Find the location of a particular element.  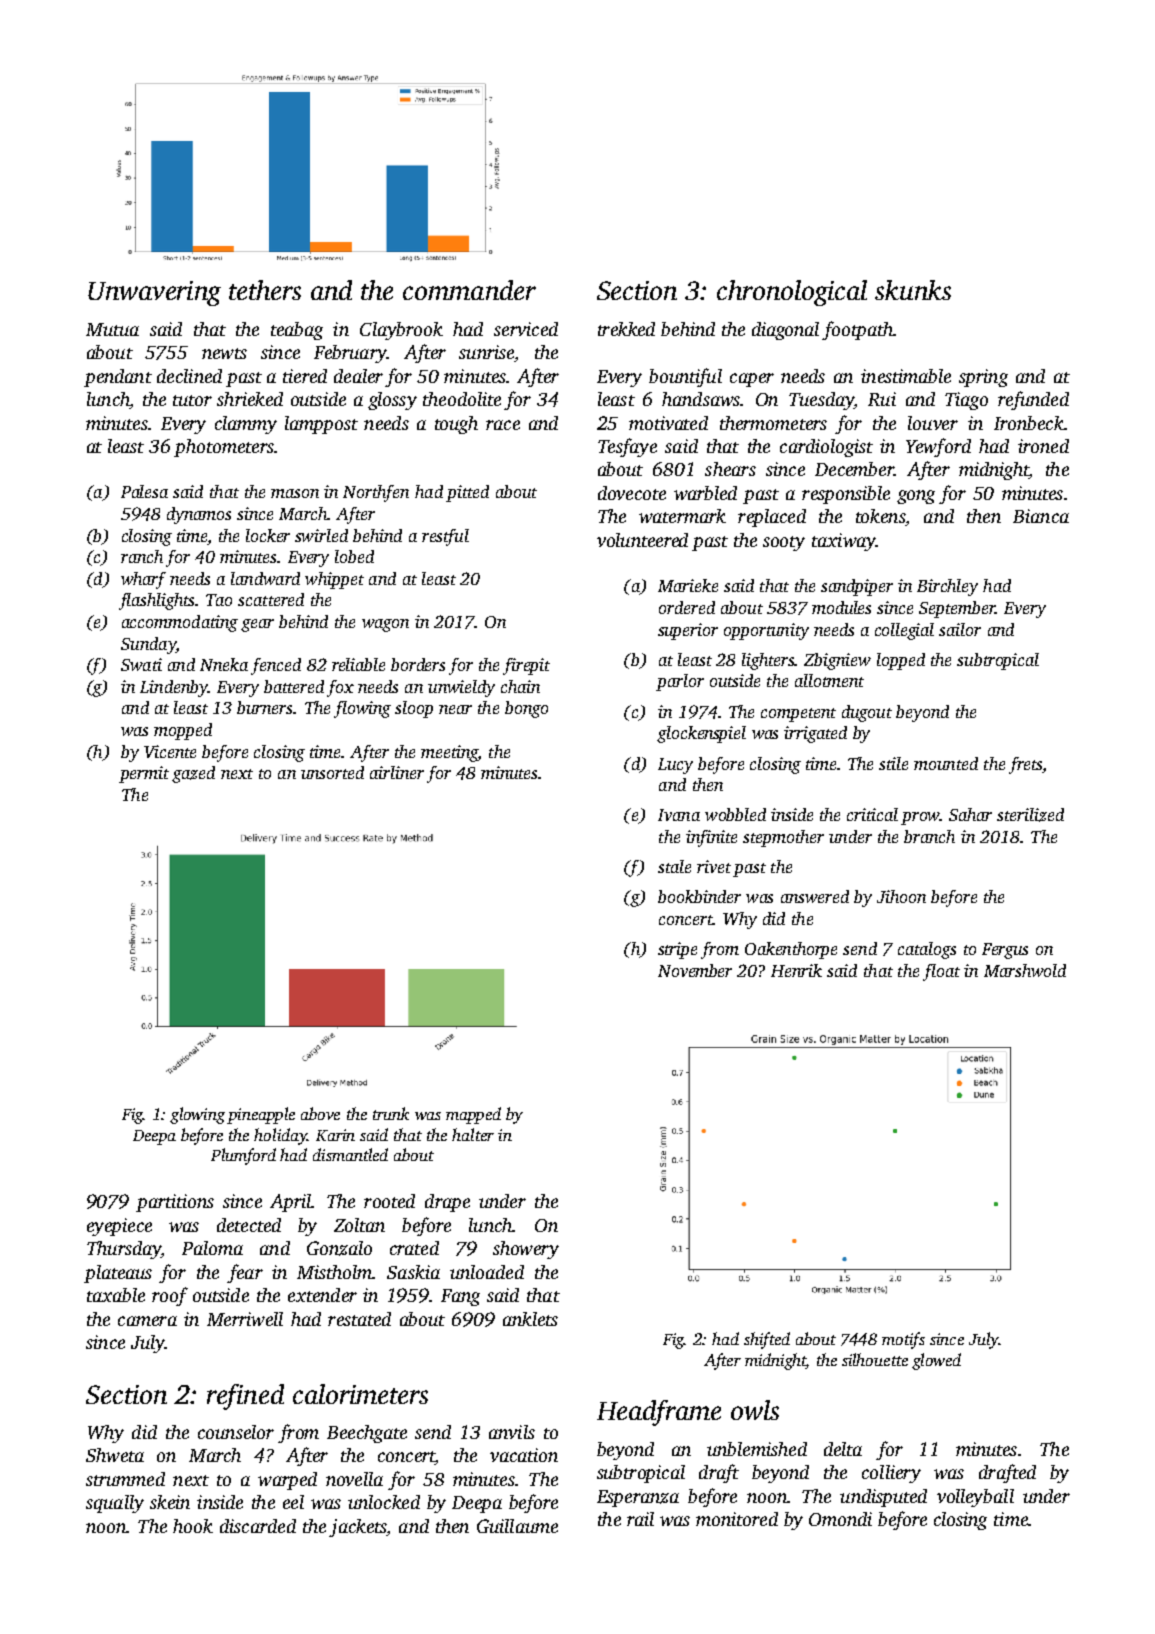

refined is located at coordinates (245, 1397).
